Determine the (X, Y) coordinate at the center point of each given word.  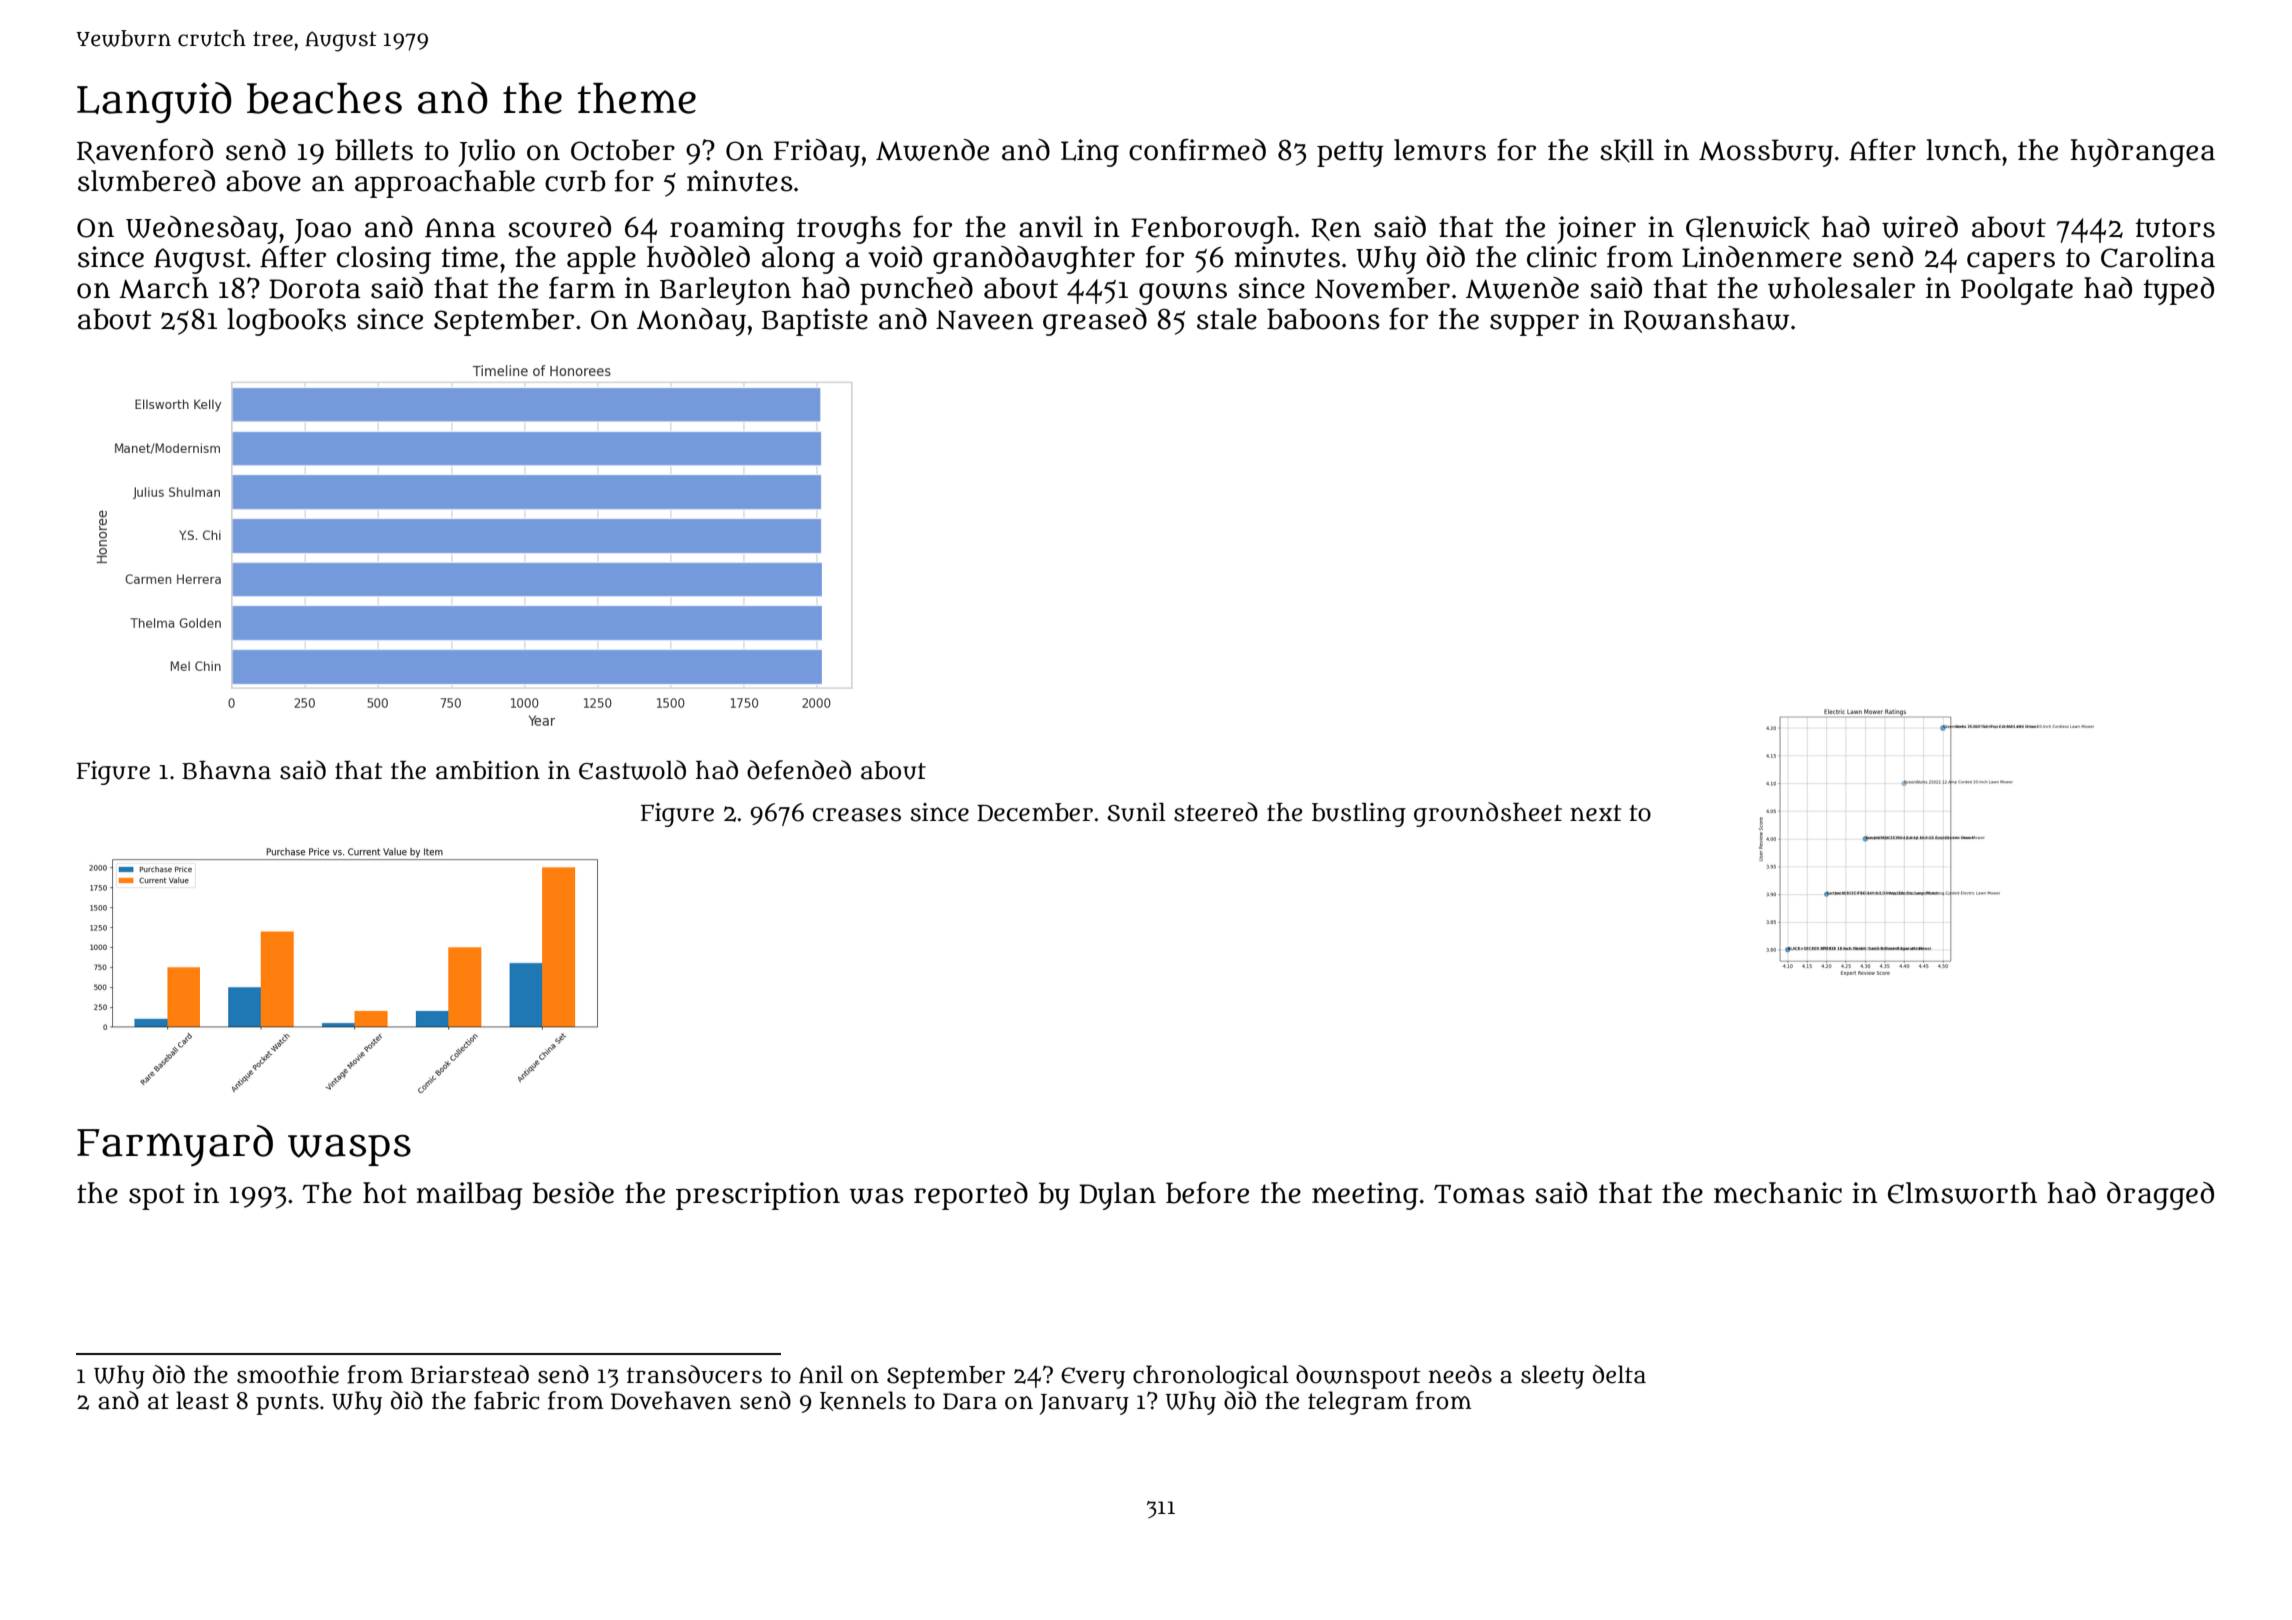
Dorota (315, 289)
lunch (1963, 150)
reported (971, 1196)
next (1595, 813)
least (202, 1400)
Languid (154, 102)
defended (799, 770)
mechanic (1778, 1193)
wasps (349, 1150)
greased (1095, 322)
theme (636, 98)
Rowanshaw (1706, 320)
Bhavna (226, 770)
